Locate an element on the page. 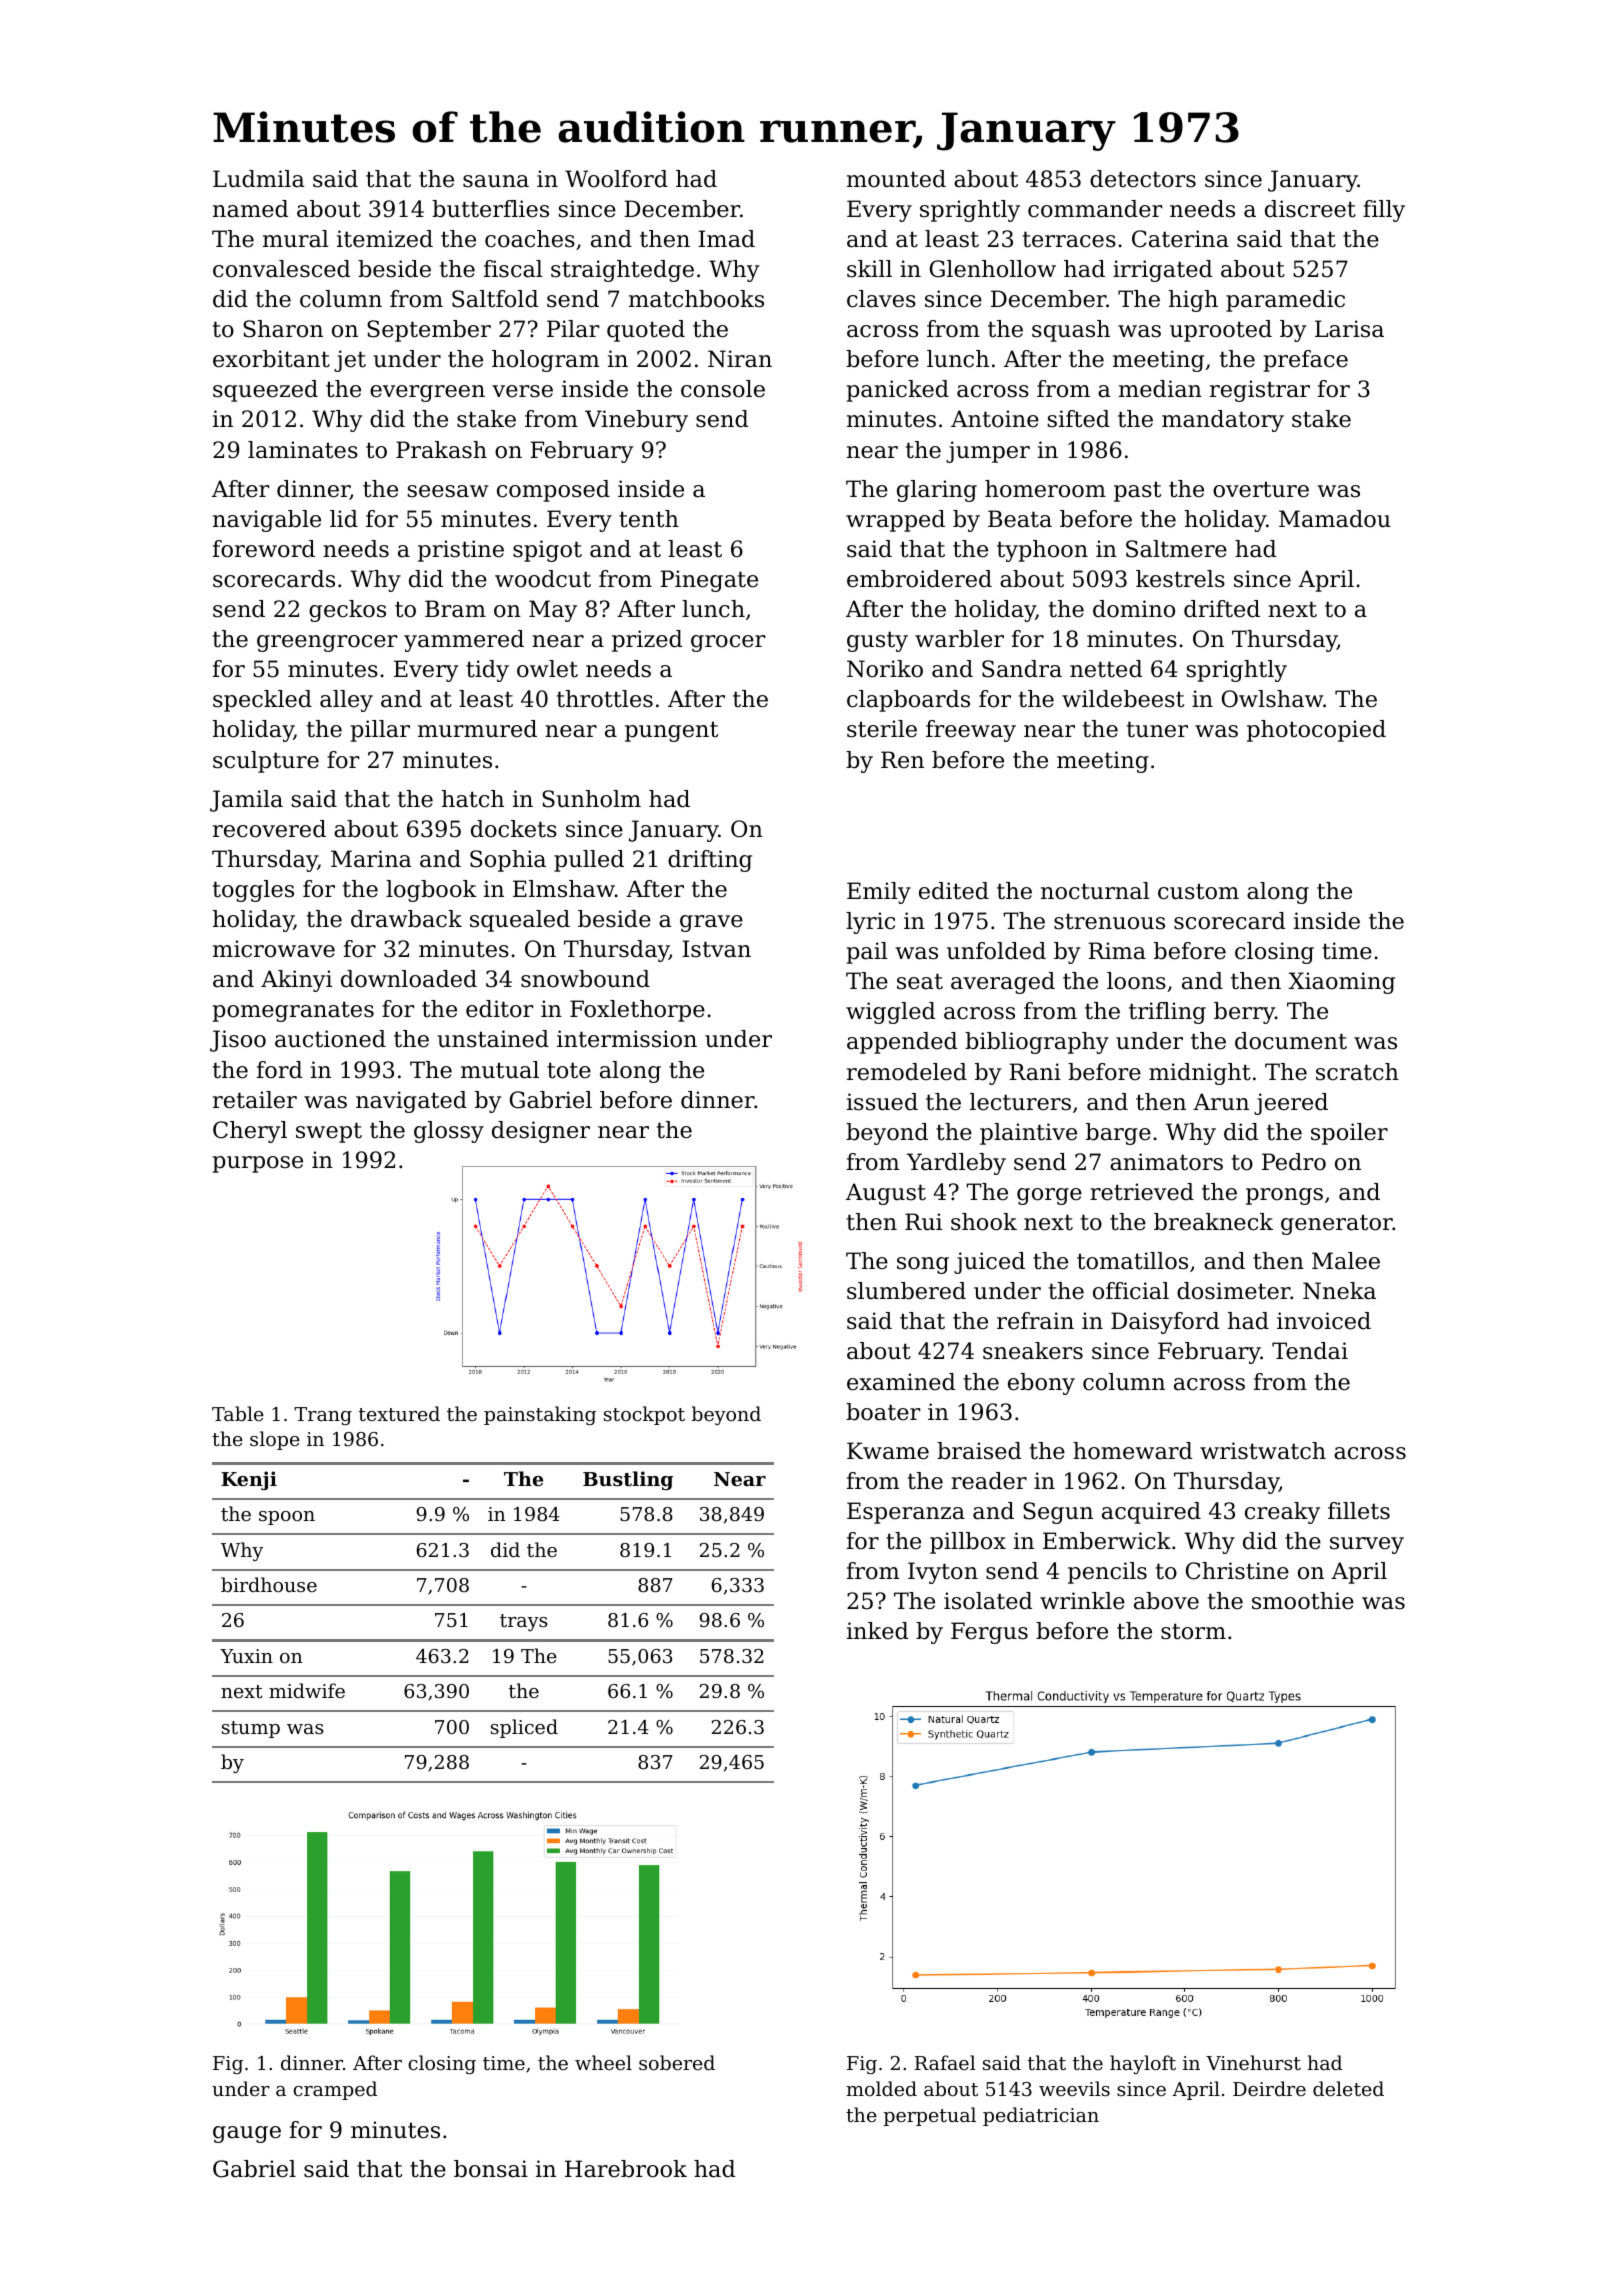  convalesced is located at coordinates (281, 269).
